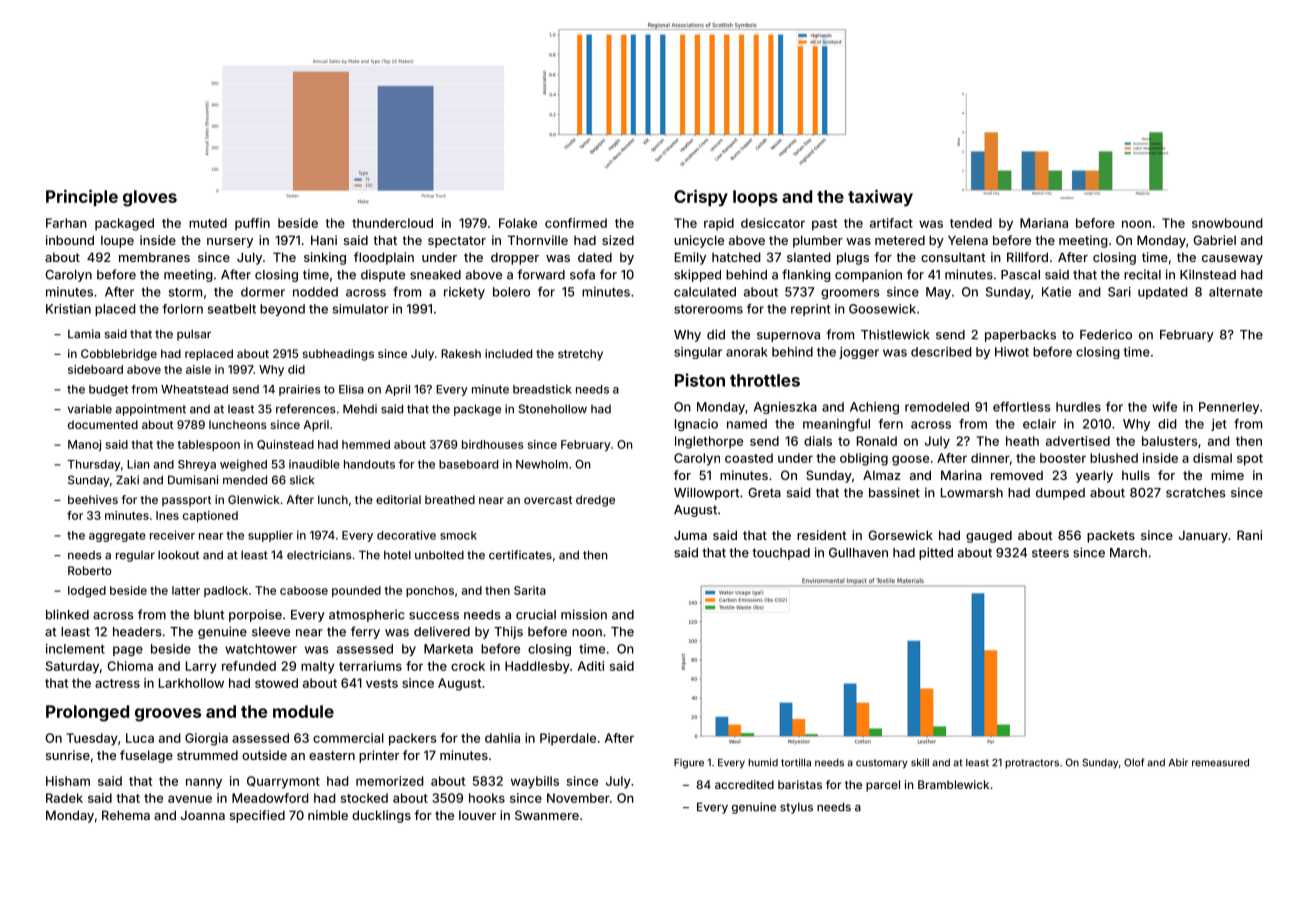  I want to click on Principle, so click(82, 197).
